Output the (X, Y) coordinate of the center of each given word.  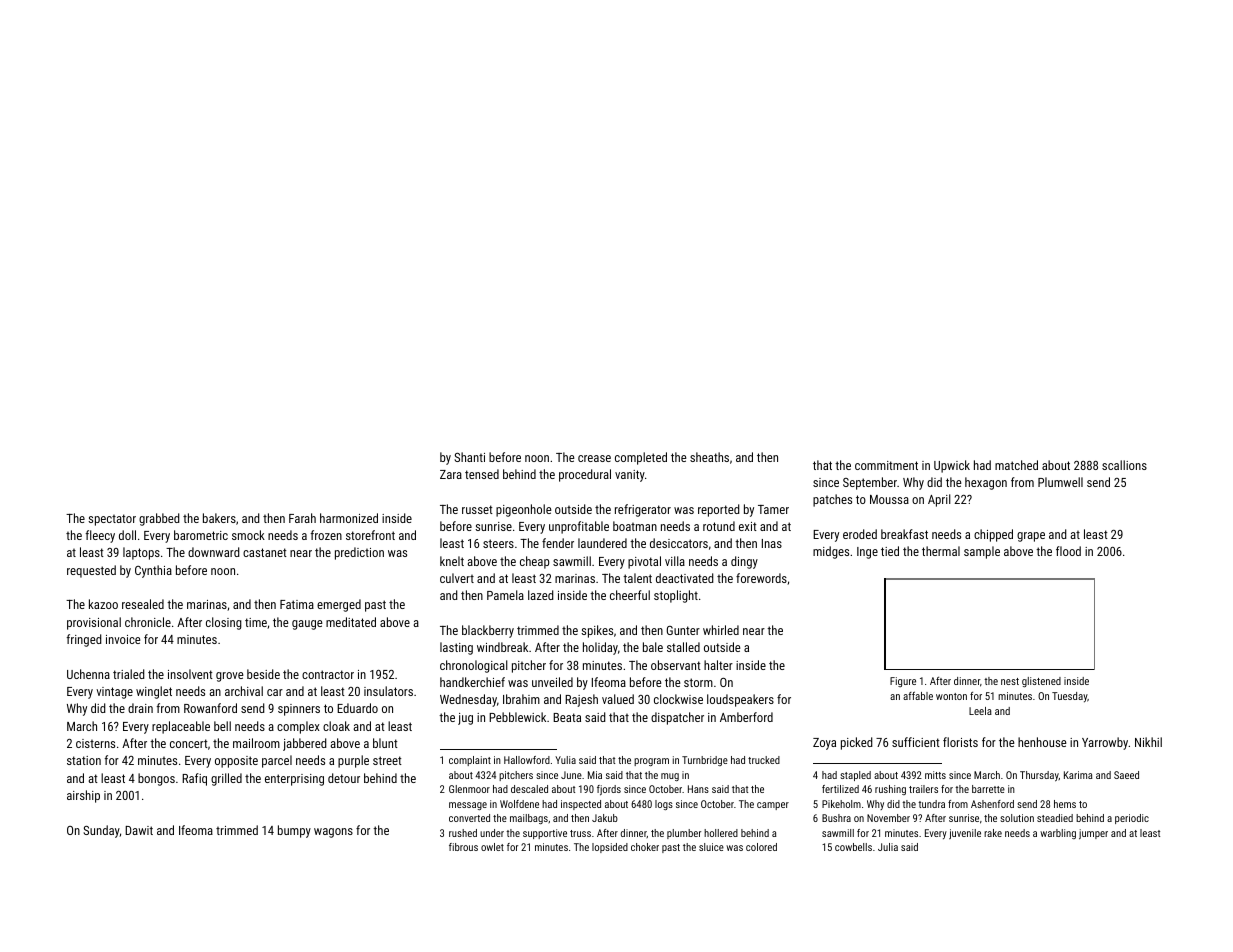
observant (676, 665)
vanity (630, 476)
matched (1016, 465)
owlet (492, 847)
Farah (302, 518)
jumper (1093, 834)
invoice (123, 639)
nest (1010, 681)
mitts (935, 775)
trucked (764, 760)
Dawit (139, 830)
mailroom (256, 743)
